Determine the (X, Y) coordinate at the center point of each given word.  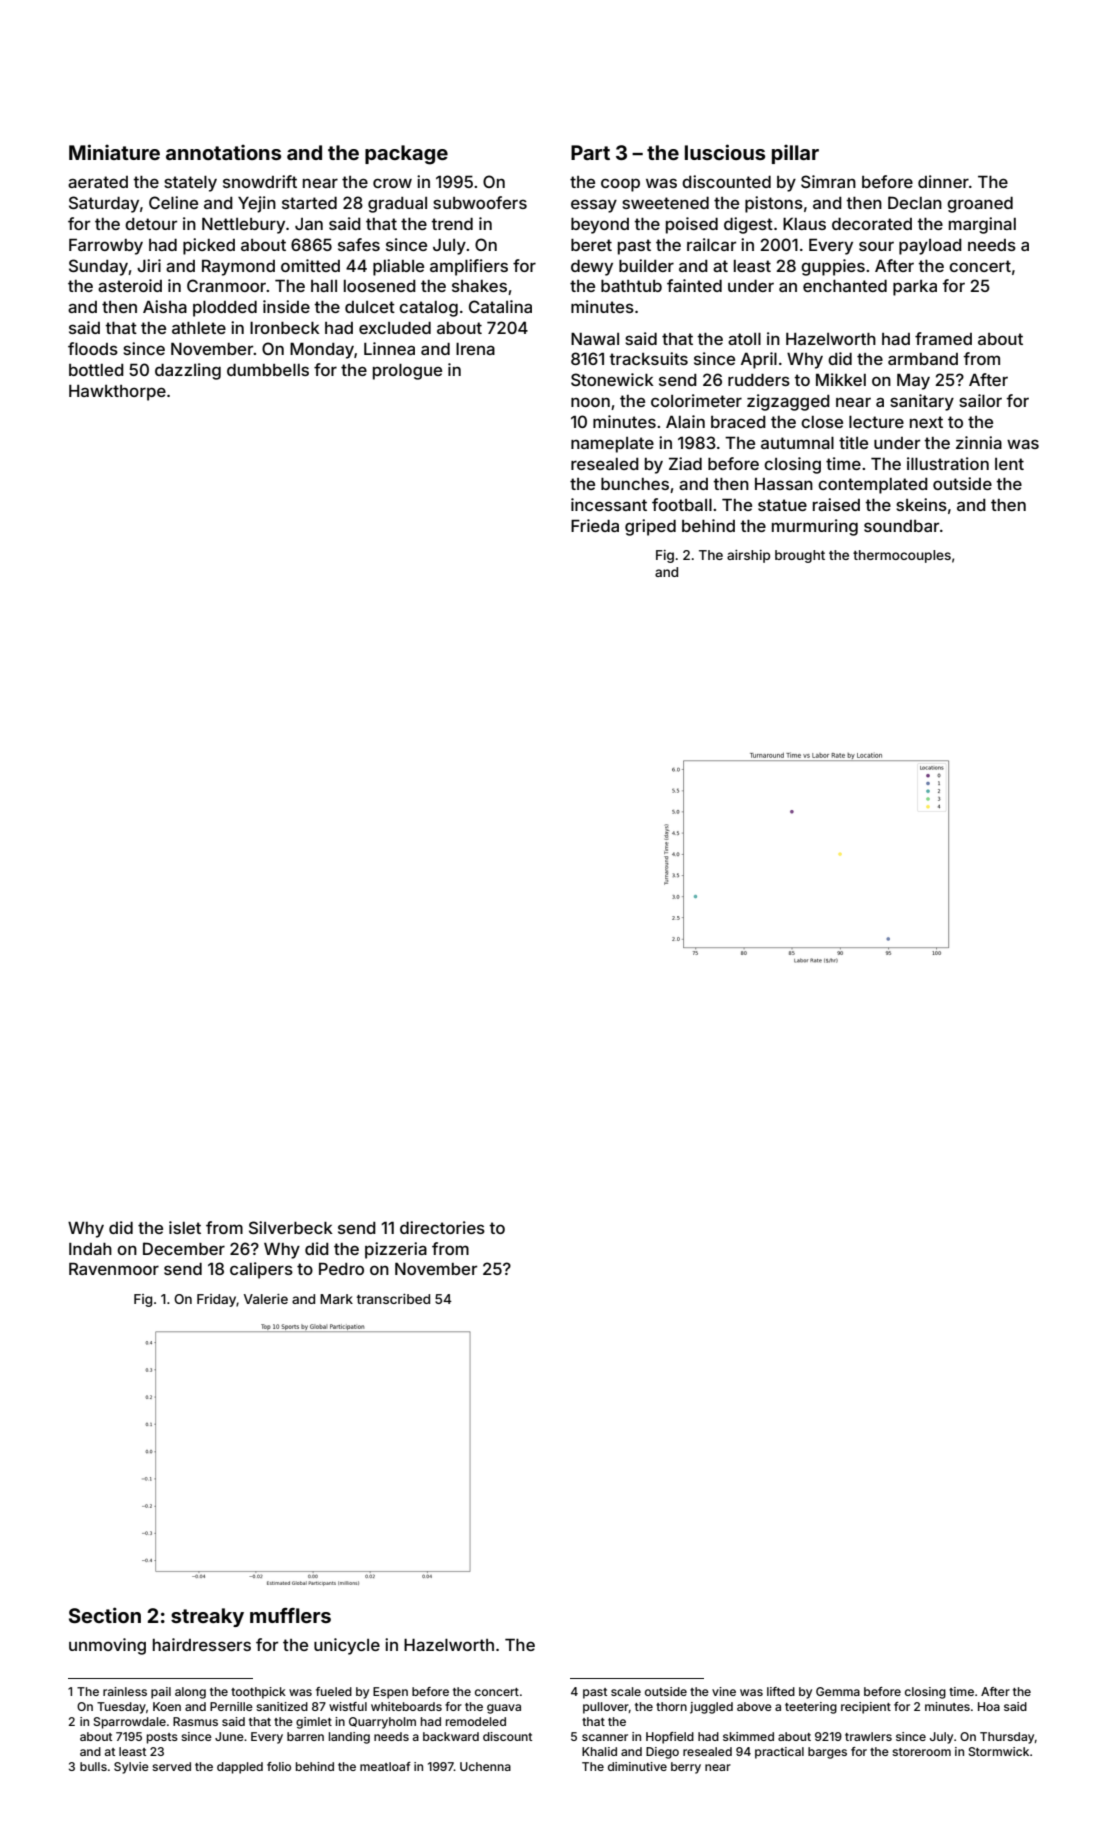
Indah (90, 1249)
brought (800, 556)
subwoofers (480, 202)
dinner (943, 181)
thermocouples (902, 556)
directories (442, 1227)
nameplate (612, 445)
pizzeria (396, 1250)
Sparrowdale (130, 1723)
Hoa (989, 1706)
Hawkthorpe (117, 393)
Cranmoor (226, 285)
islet (185, 1227)
